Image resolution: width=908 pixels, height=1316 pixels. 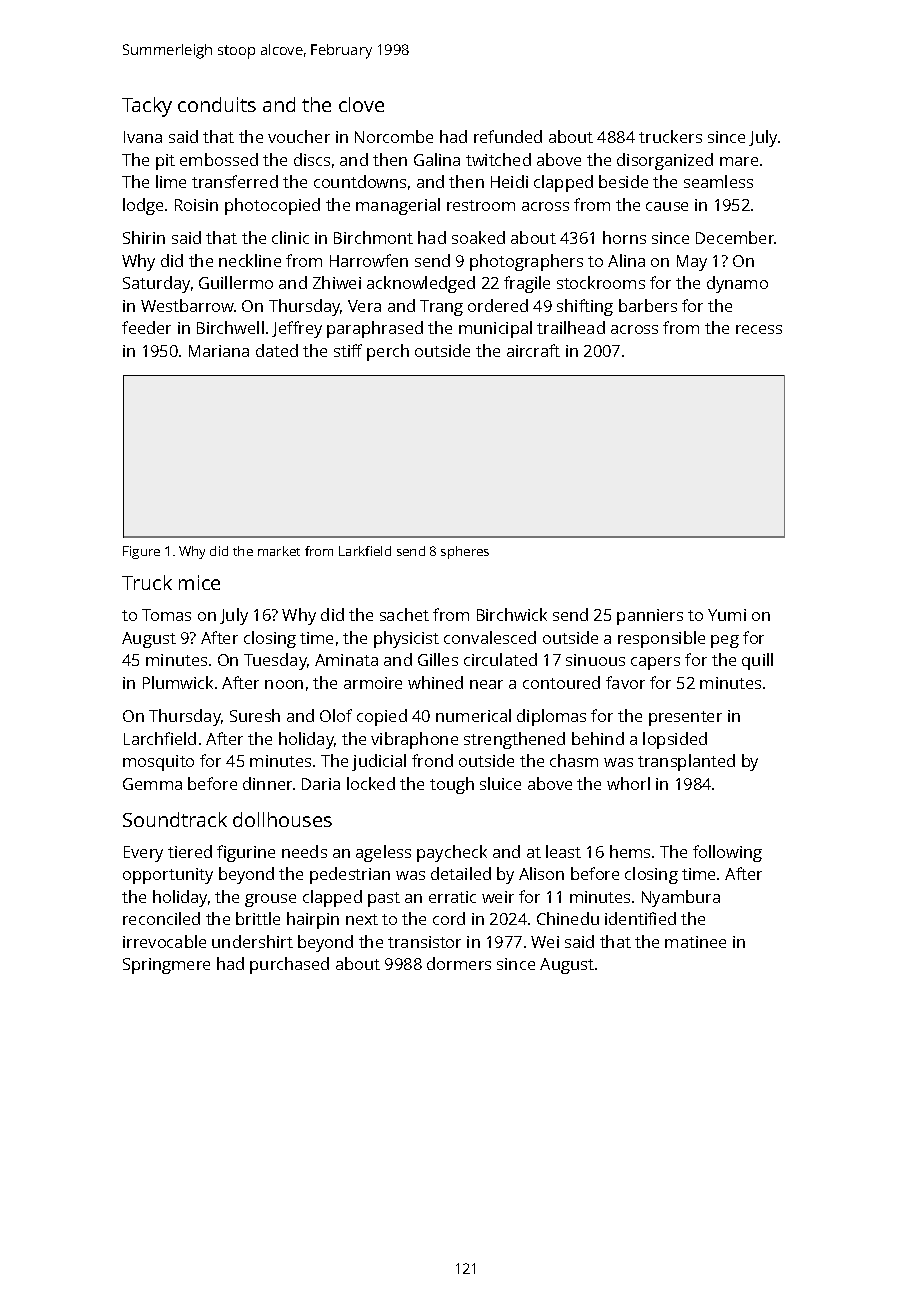 I want to click on clove, so click(x=361, y=104).
